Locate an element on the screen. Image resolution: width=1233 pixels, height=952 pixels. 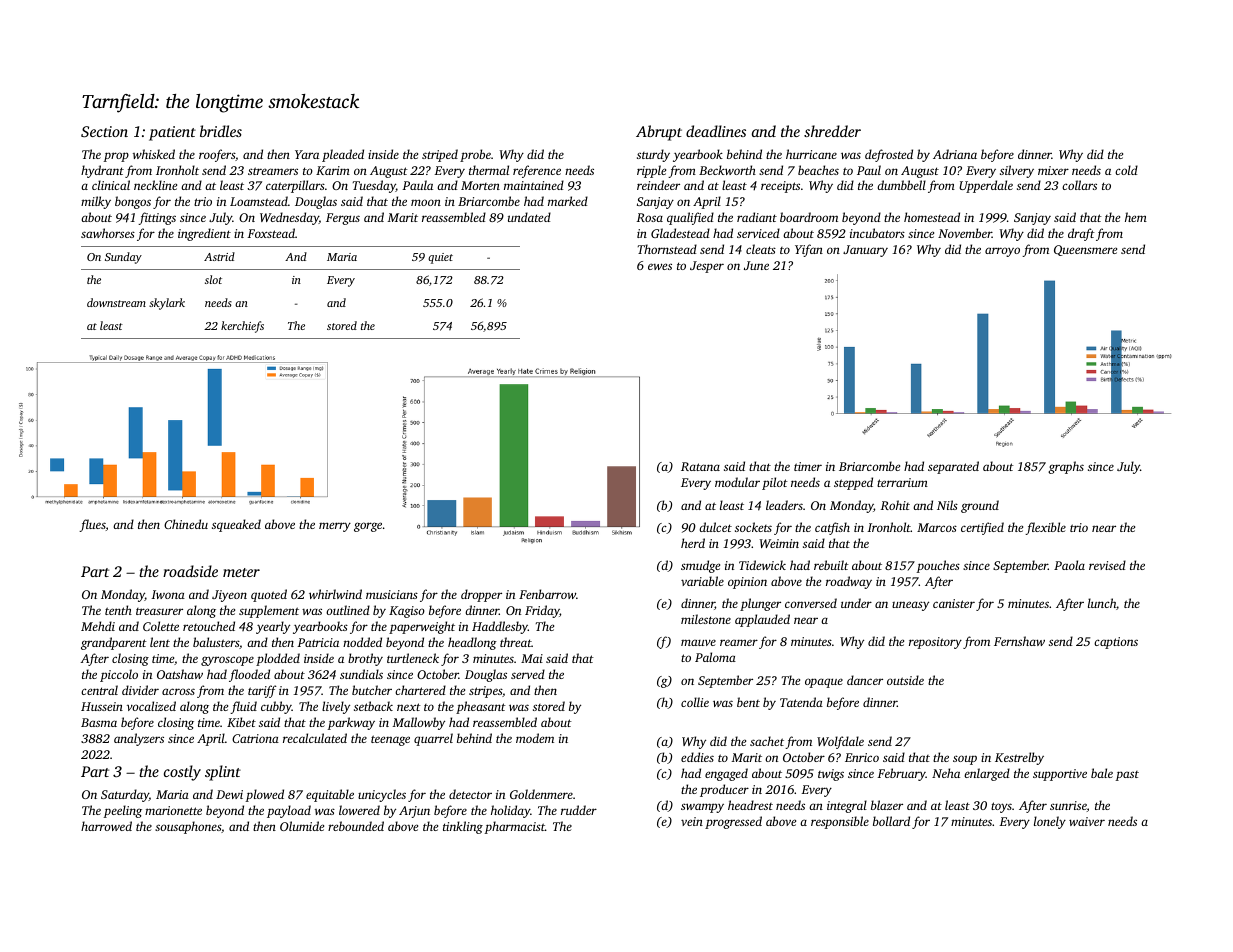
shredder is located at coordinates (832, 131).
